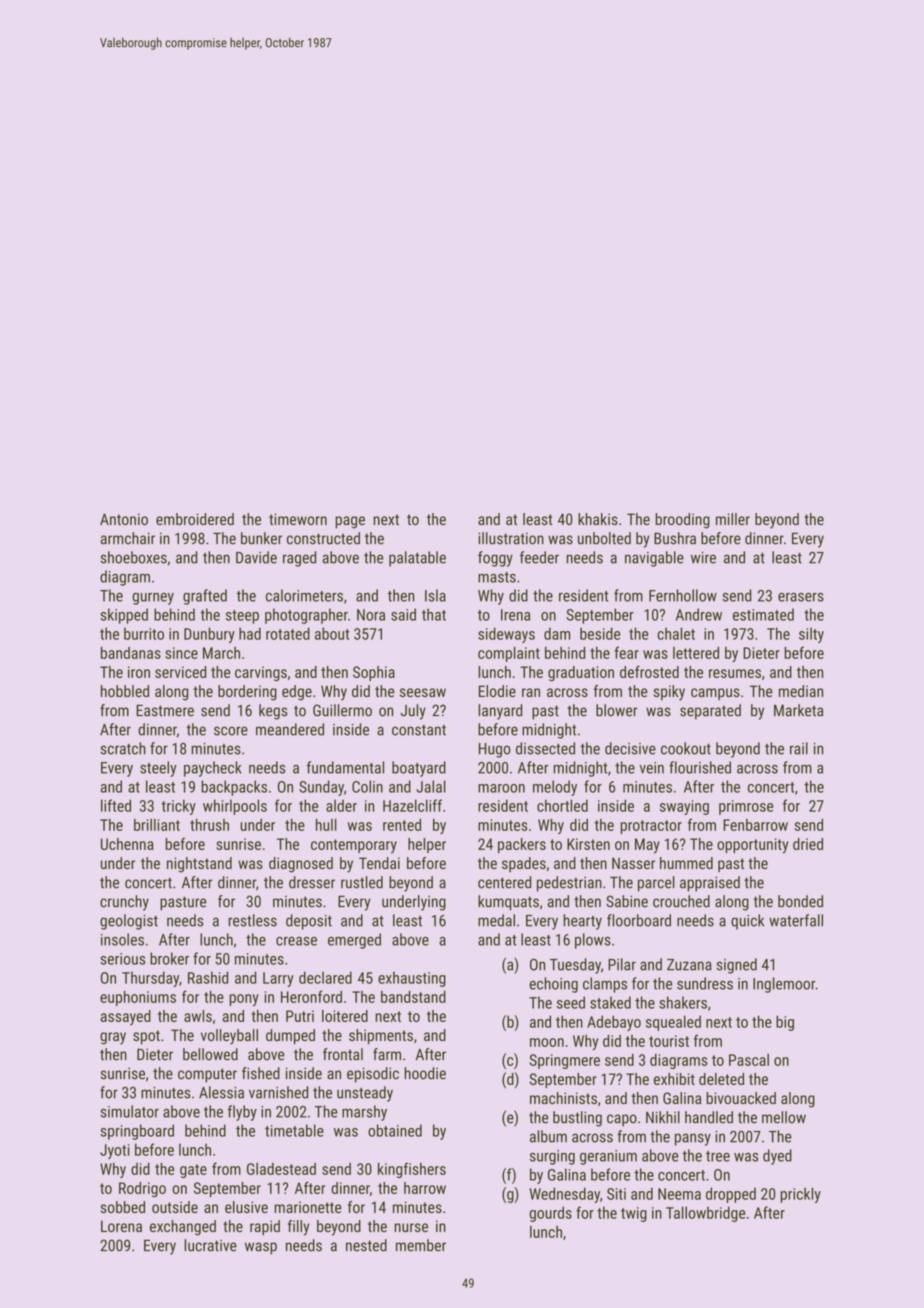 Image resolution: width=924 pixels, height=1308 pixels. What do you see at coordinates (421, 1245) in the screenshot?
I see `member` at bounding box center [421, 1245].
